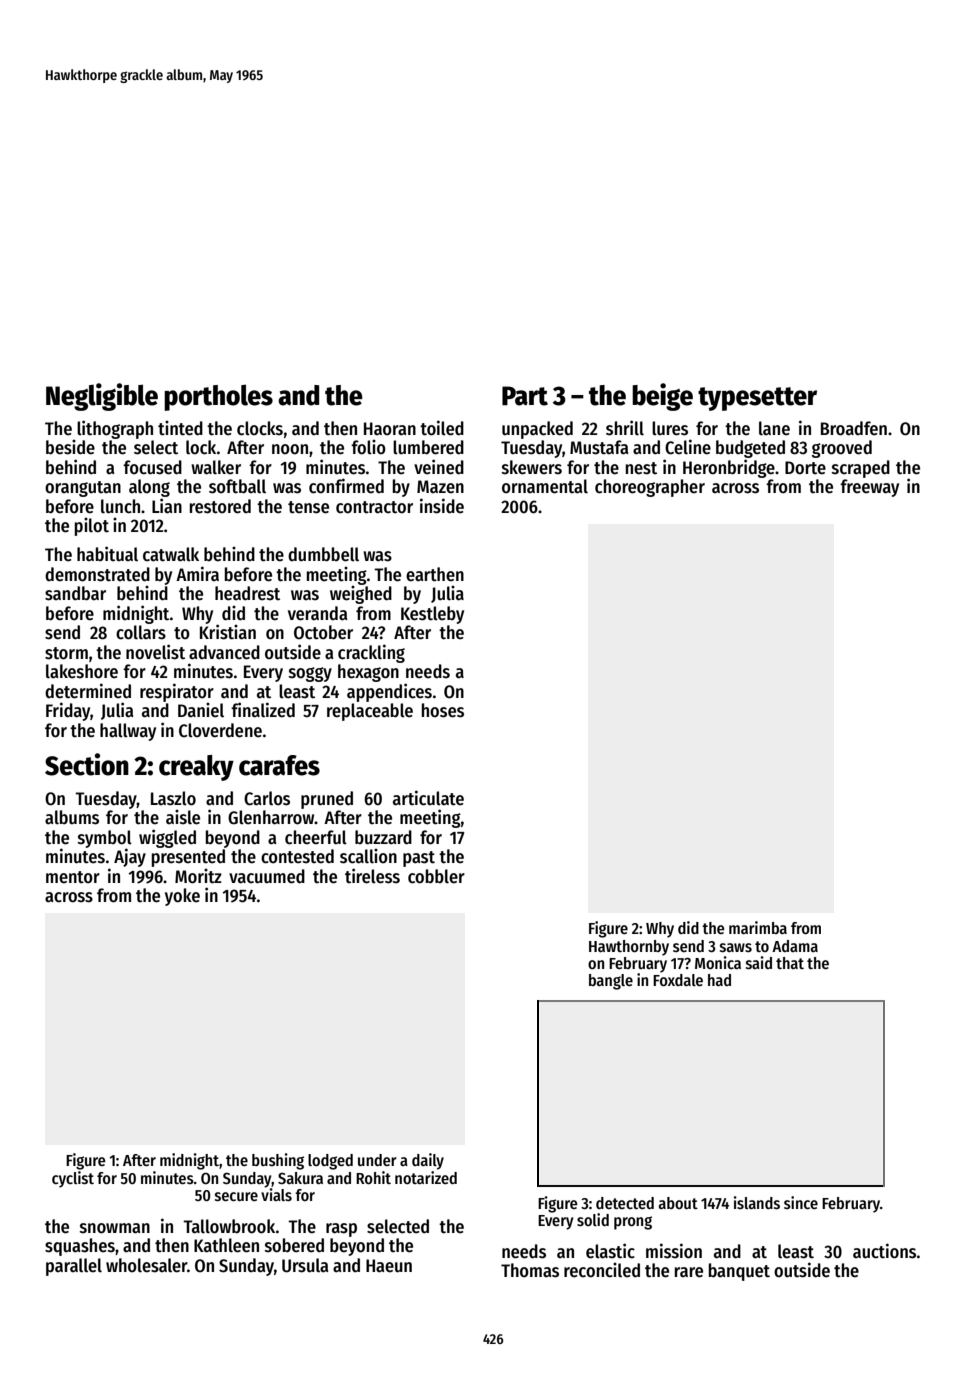 The image size is (966, 1398). Describe the element at coordinates (758, 927) in the image. I see `marimba` at that location.
